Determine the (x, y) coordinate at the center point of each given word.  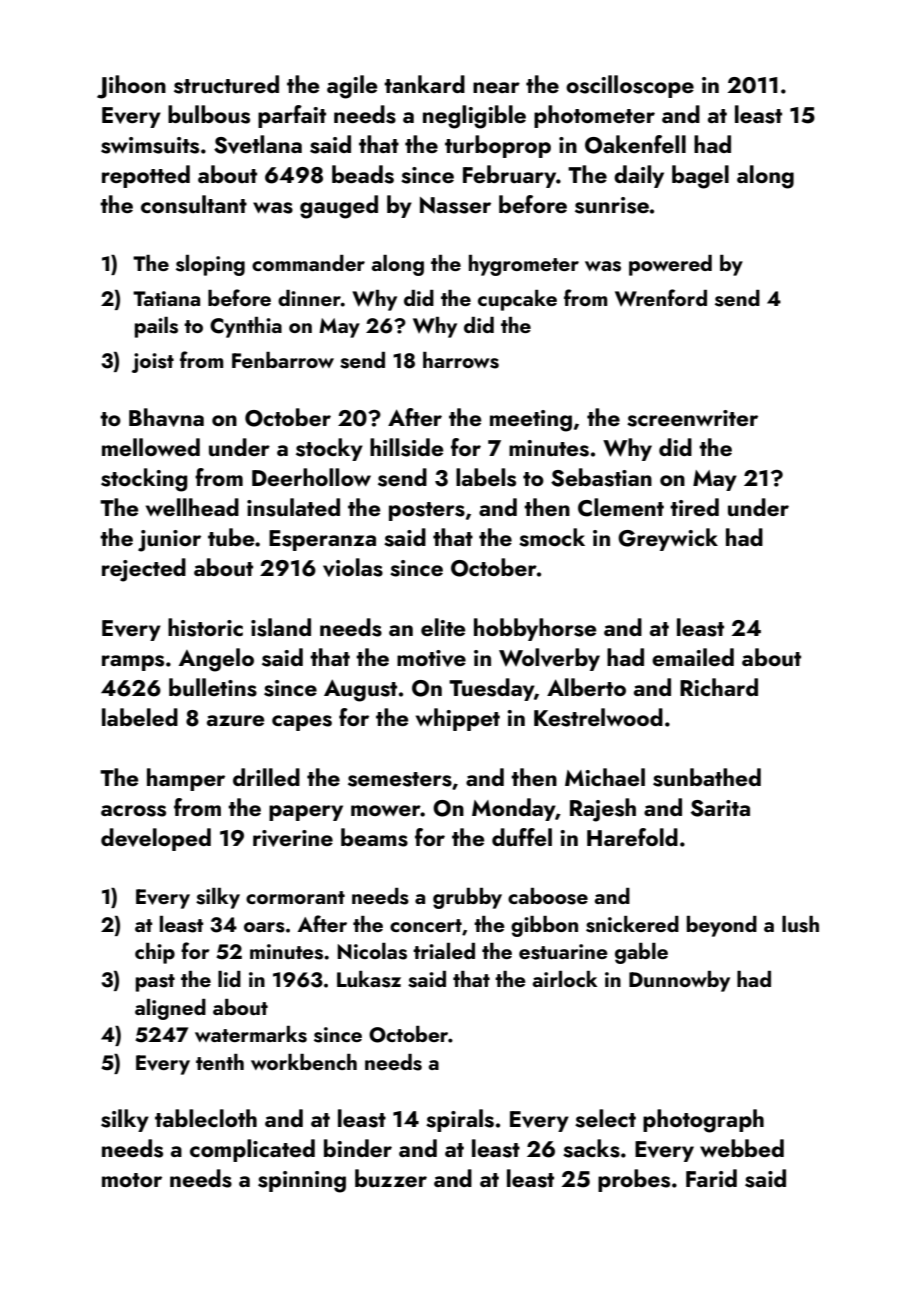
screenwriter (692, 418)
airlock (565, 979)
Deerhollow (311, 477)
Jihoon (131, 87)
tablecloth (206, 1118)
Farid (711, 1178)
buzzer (391, 1178)
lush (800, 924)
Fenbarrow (283, 360)
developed (156, 839)
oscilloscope (630, 86)
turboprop (498, 146)
